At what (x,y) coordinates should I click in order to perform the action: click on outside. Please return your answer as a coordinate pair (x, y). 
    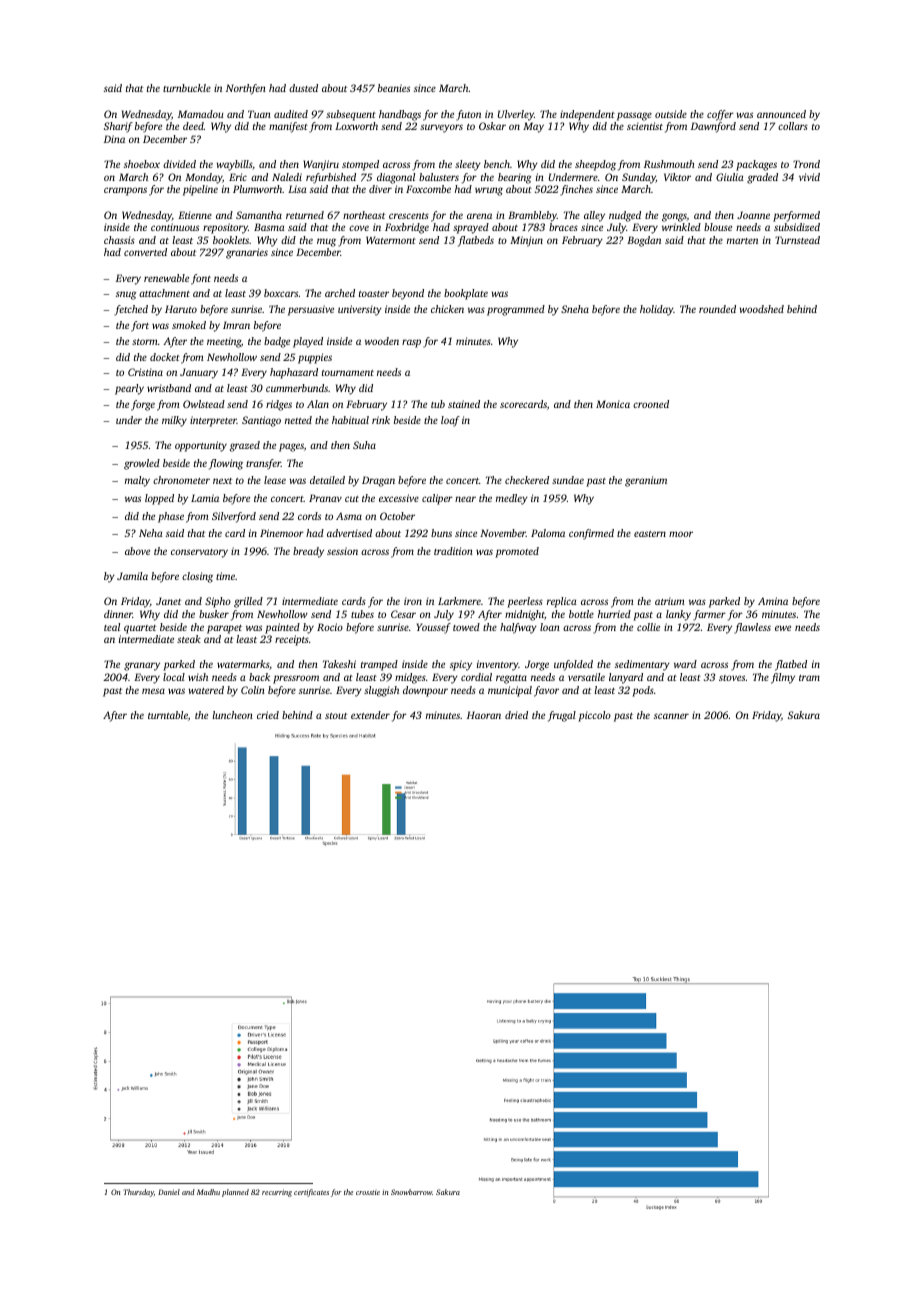
    Looking at the image, I should click on (671, 114).
